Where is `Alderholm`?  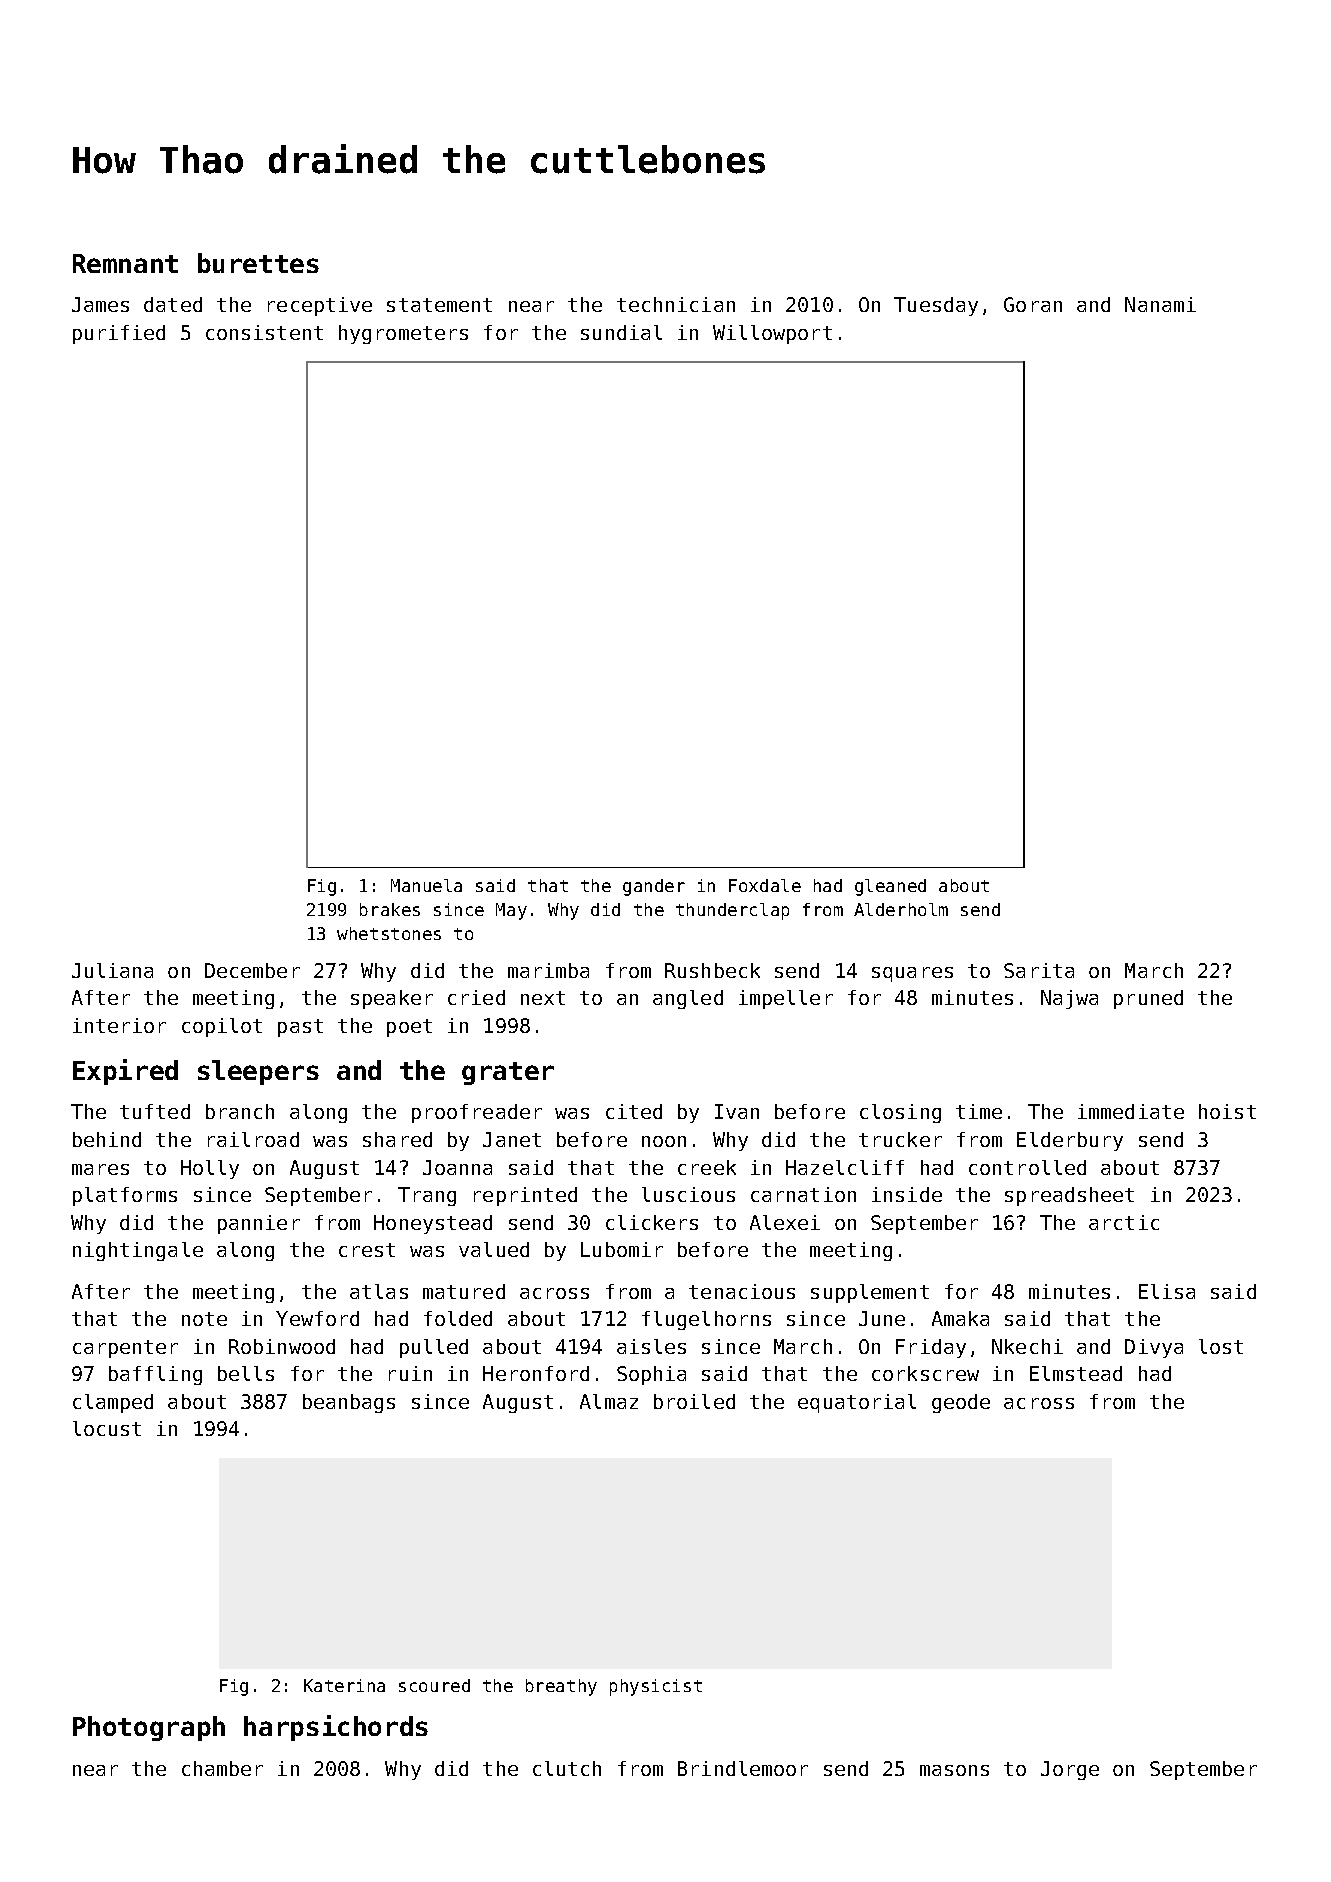
Alderholm is located at coordinates (901, 909).
